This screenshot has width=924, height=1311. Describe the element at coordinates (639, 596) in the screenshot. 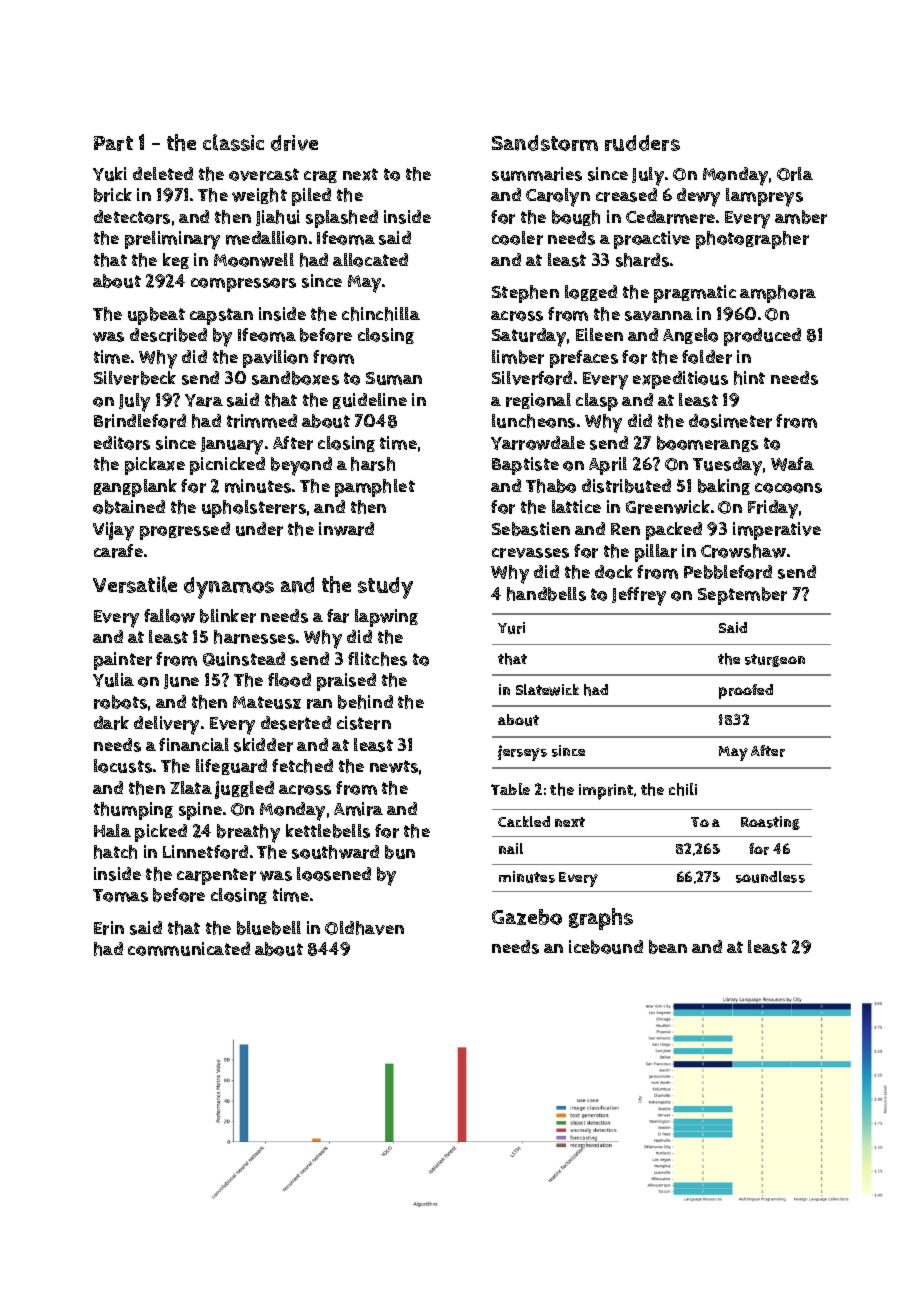

I see `Jeffrey` at that location.
